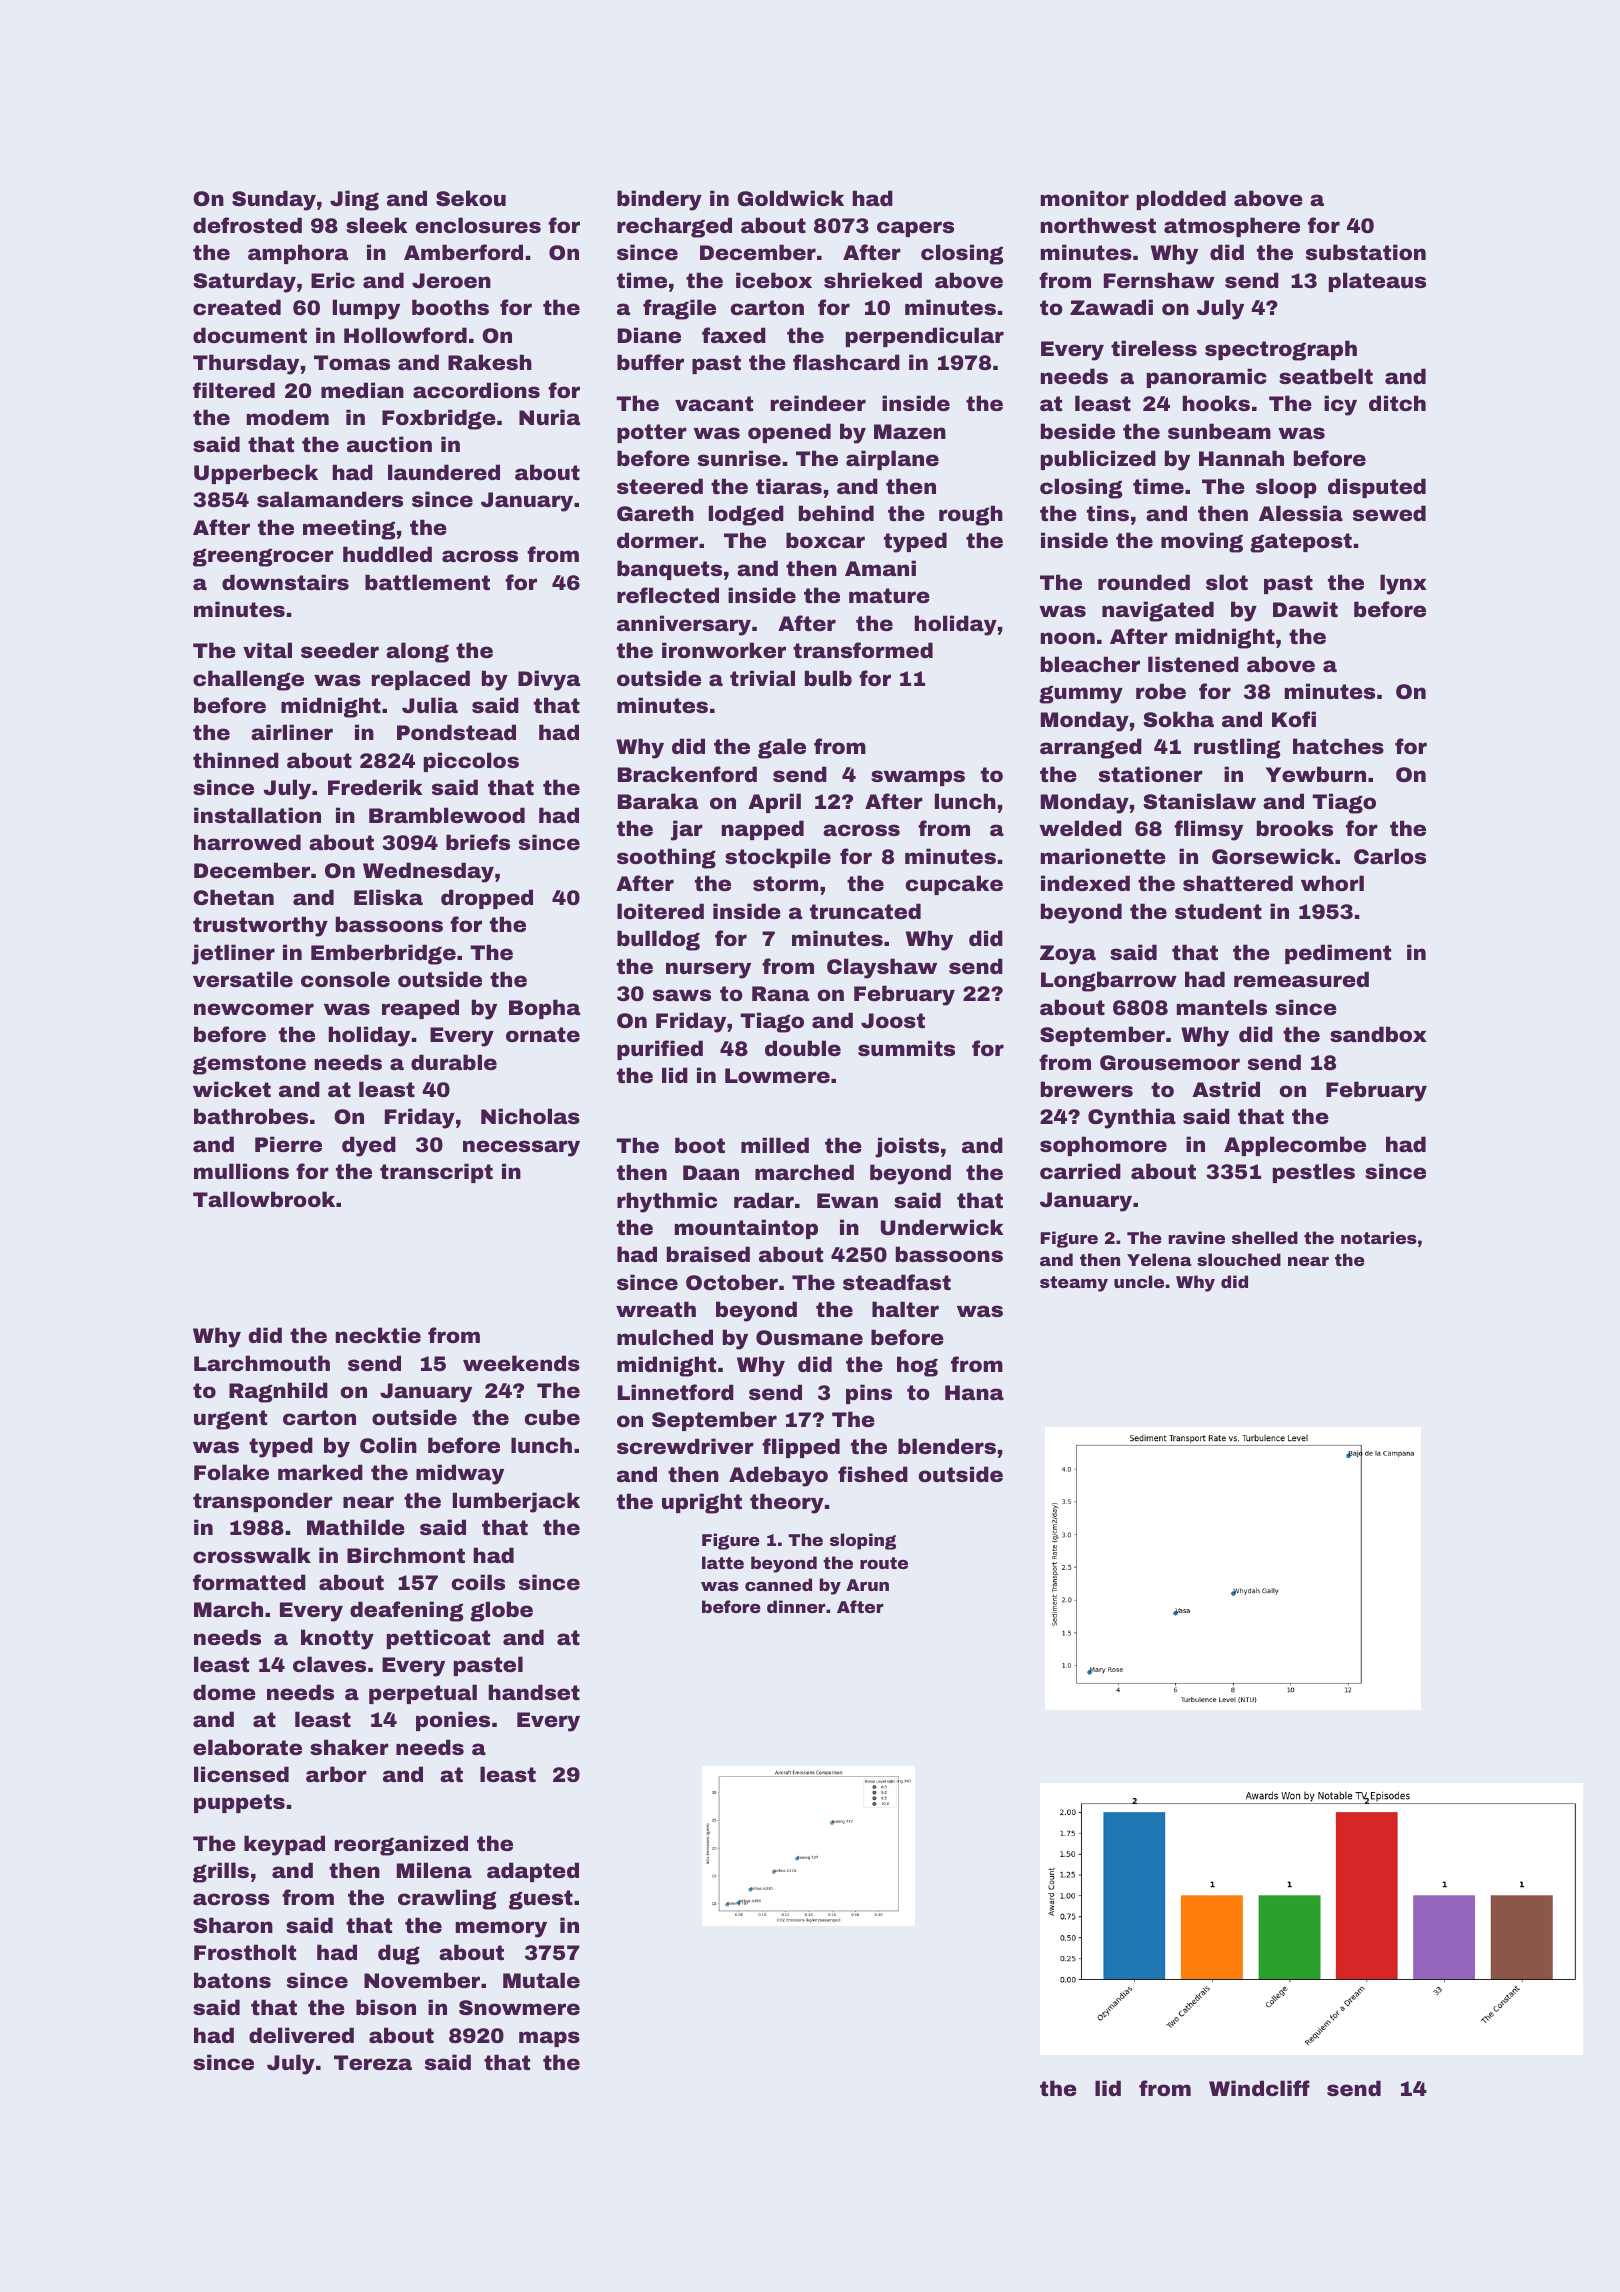 The width and height of the screenshot is (1620, 2292). What do you see at coordinates (723, 1562) in the screenshot?
I see `latte` at bounding box center [723, 1562].
